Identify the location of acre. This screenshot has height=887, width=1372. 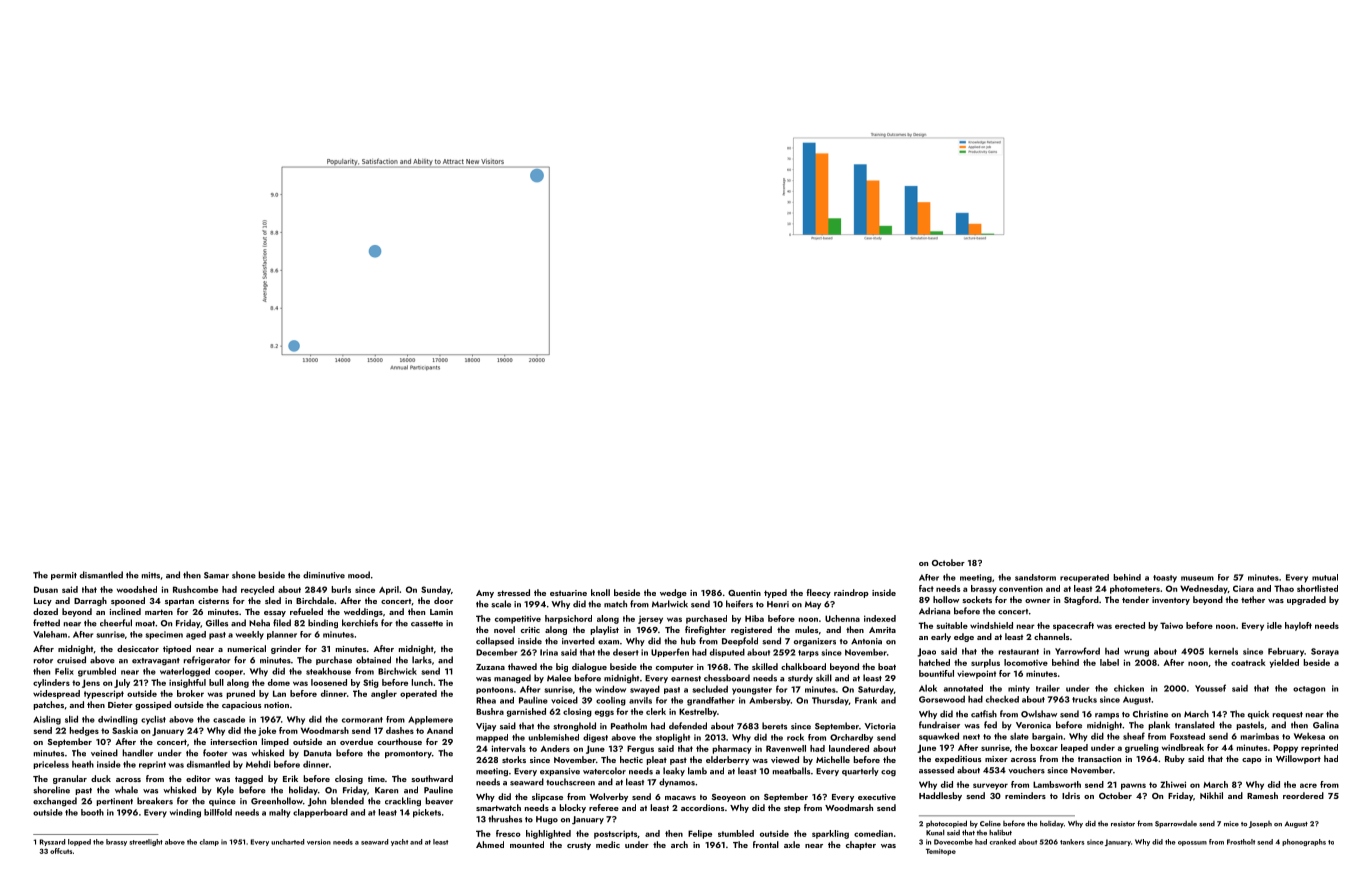
(1308, 785).
